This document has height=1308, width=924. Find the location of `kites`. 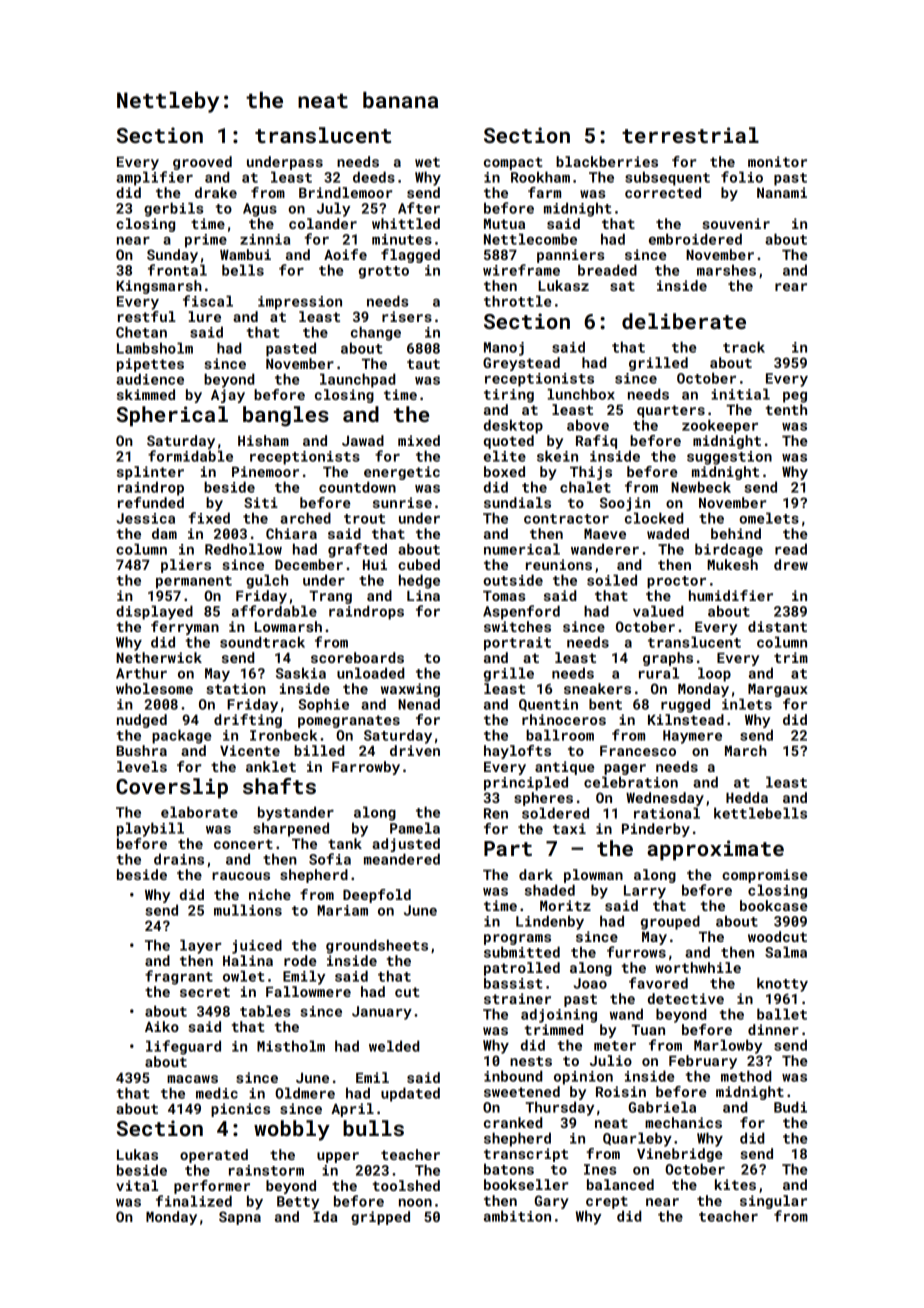

kites is located at coordinates (735, 1184).
